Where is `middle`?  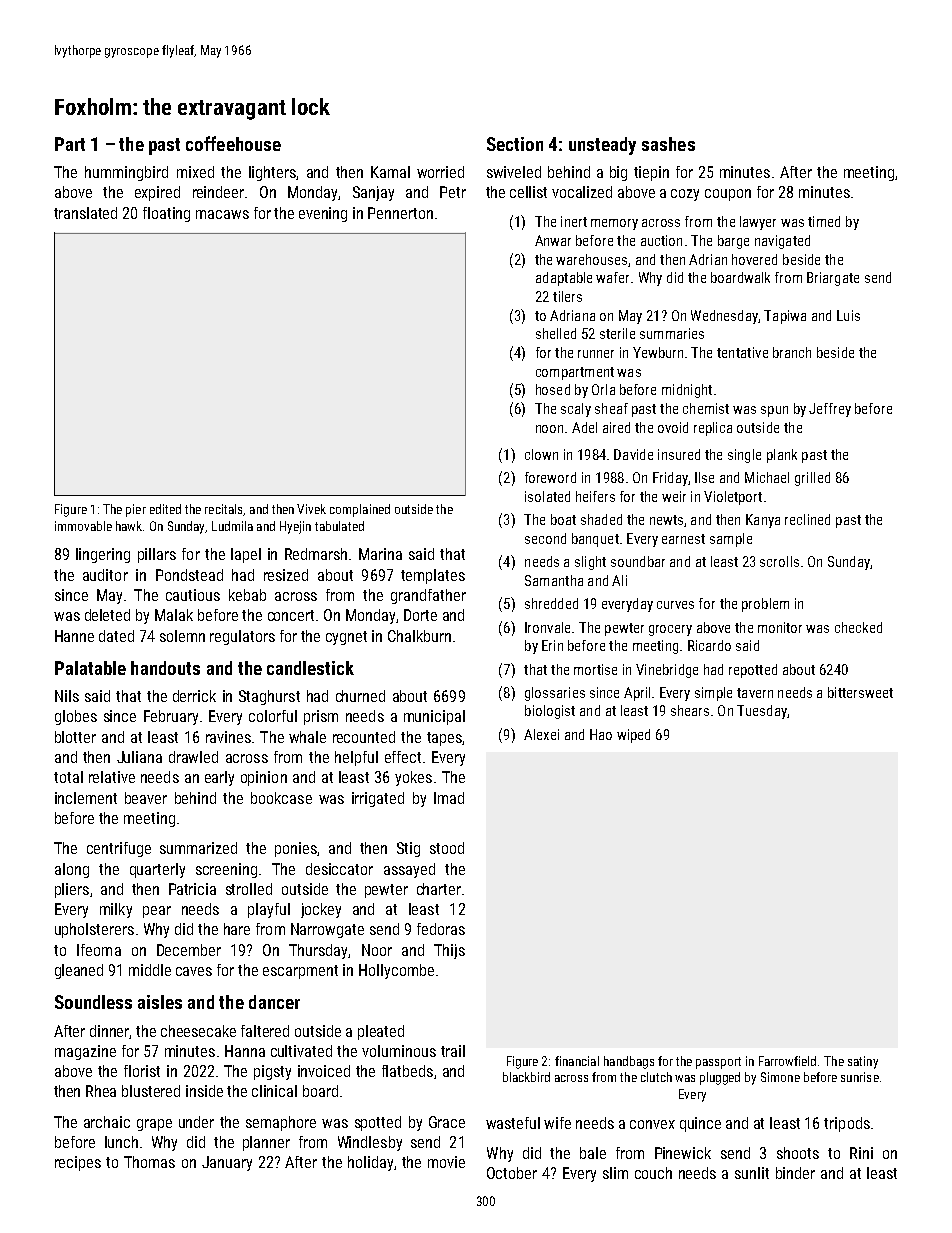 middle is located at coordinates (150, 970).
